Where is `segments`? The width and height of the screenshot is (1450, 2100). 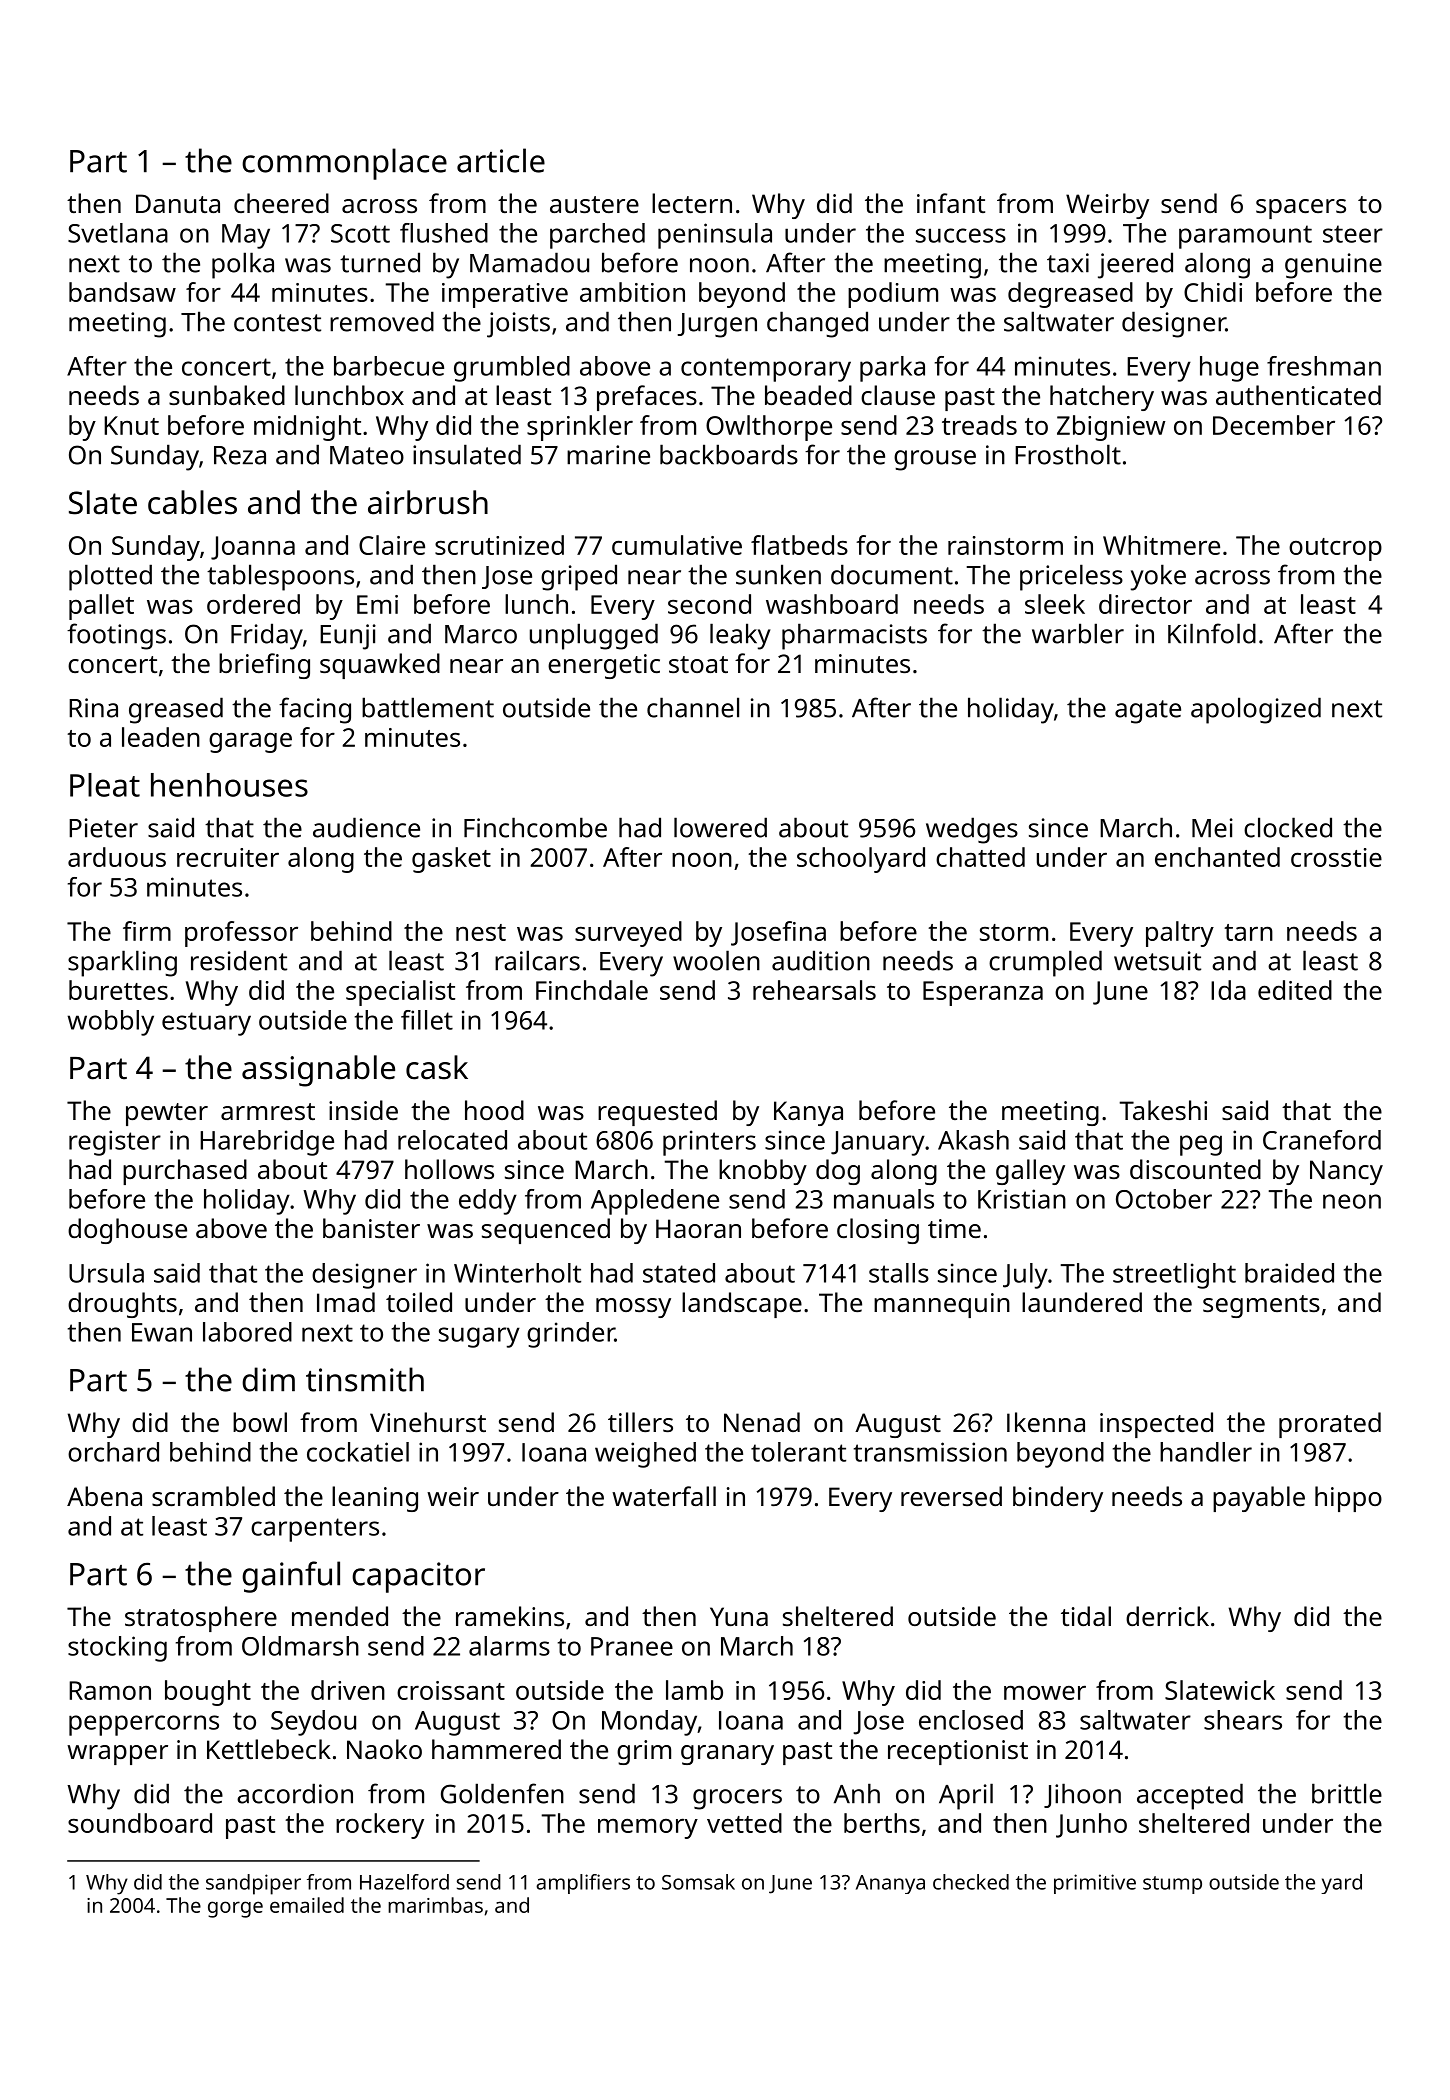
segments is located at coordinates (1261, 1306).
